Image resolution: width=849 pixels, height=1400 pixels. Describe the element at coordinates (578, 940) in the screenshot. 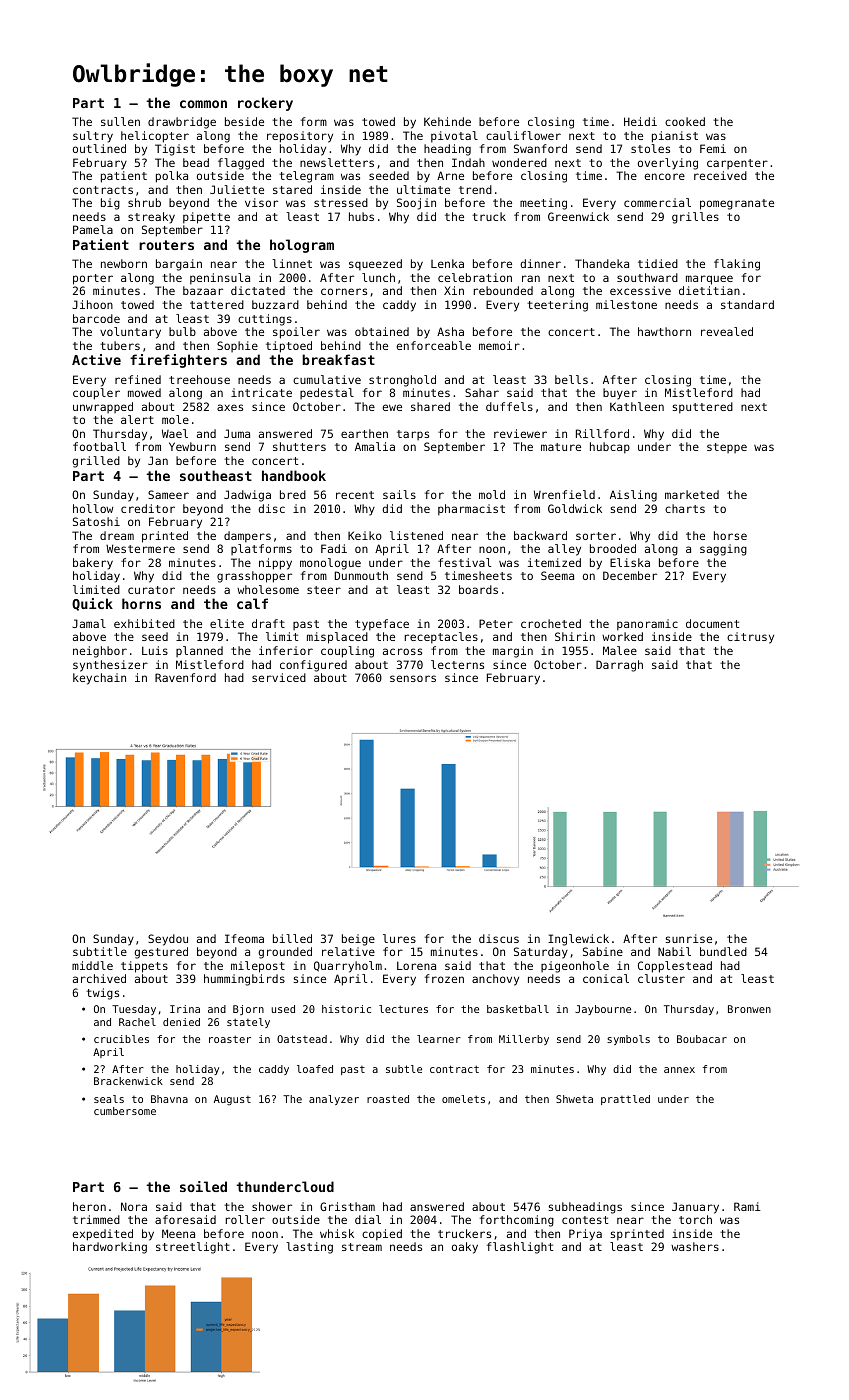

I see `Inglewick` at that location.
